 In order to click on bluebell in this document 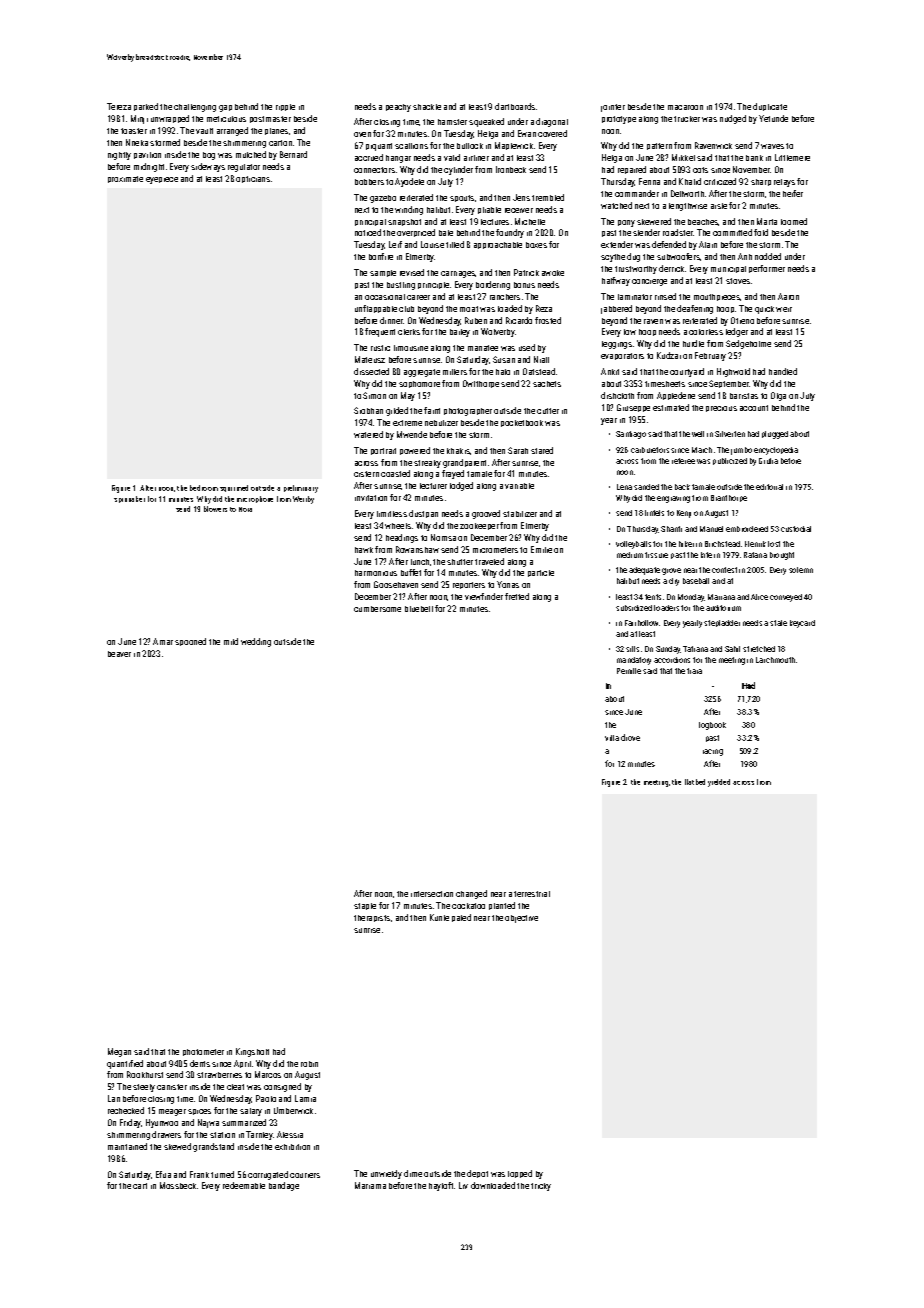, I will do `click(419, 609)`.
